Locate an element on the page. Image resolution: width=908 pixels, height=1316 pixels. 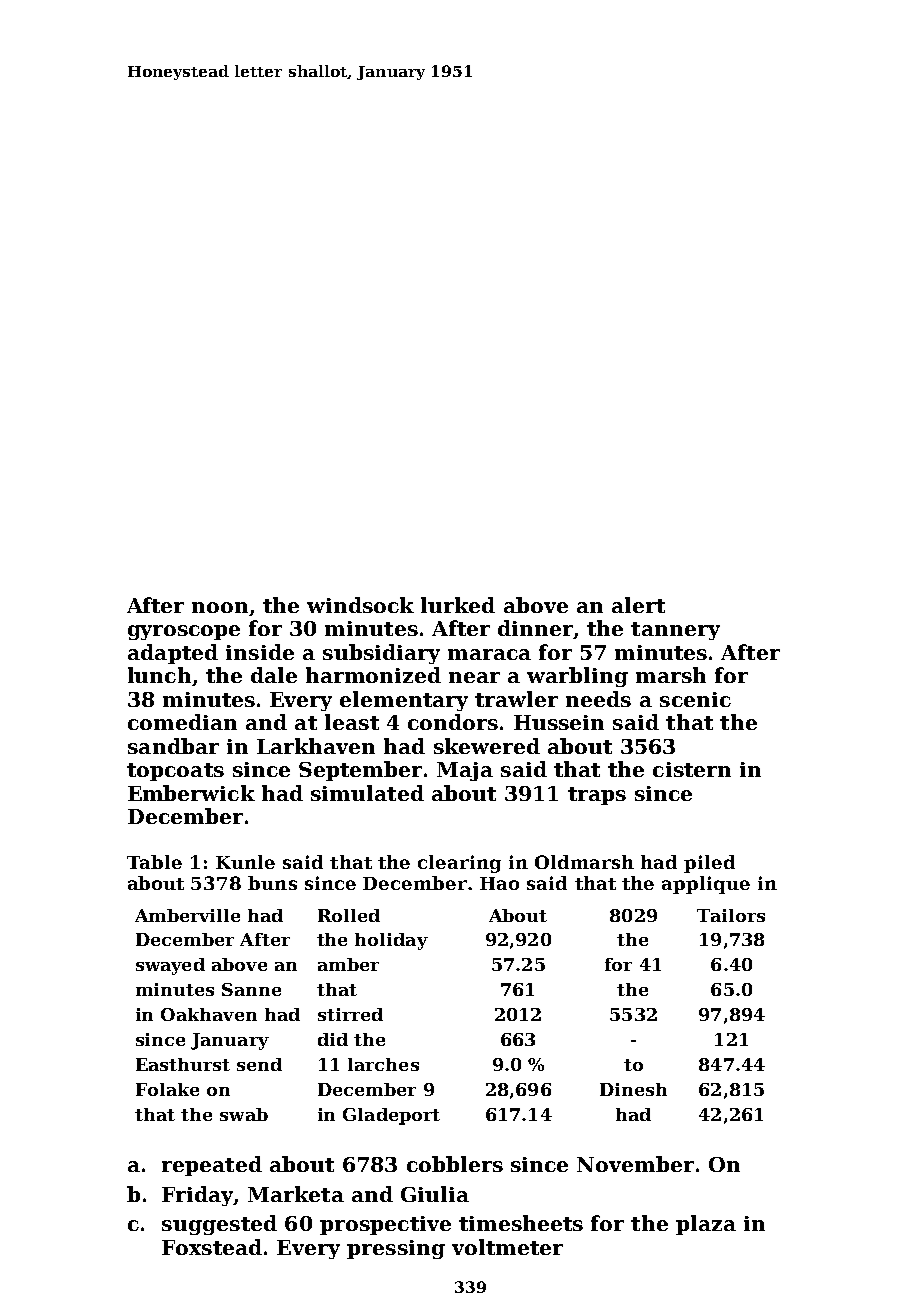
swayed is located at coordinates (170, 966).
